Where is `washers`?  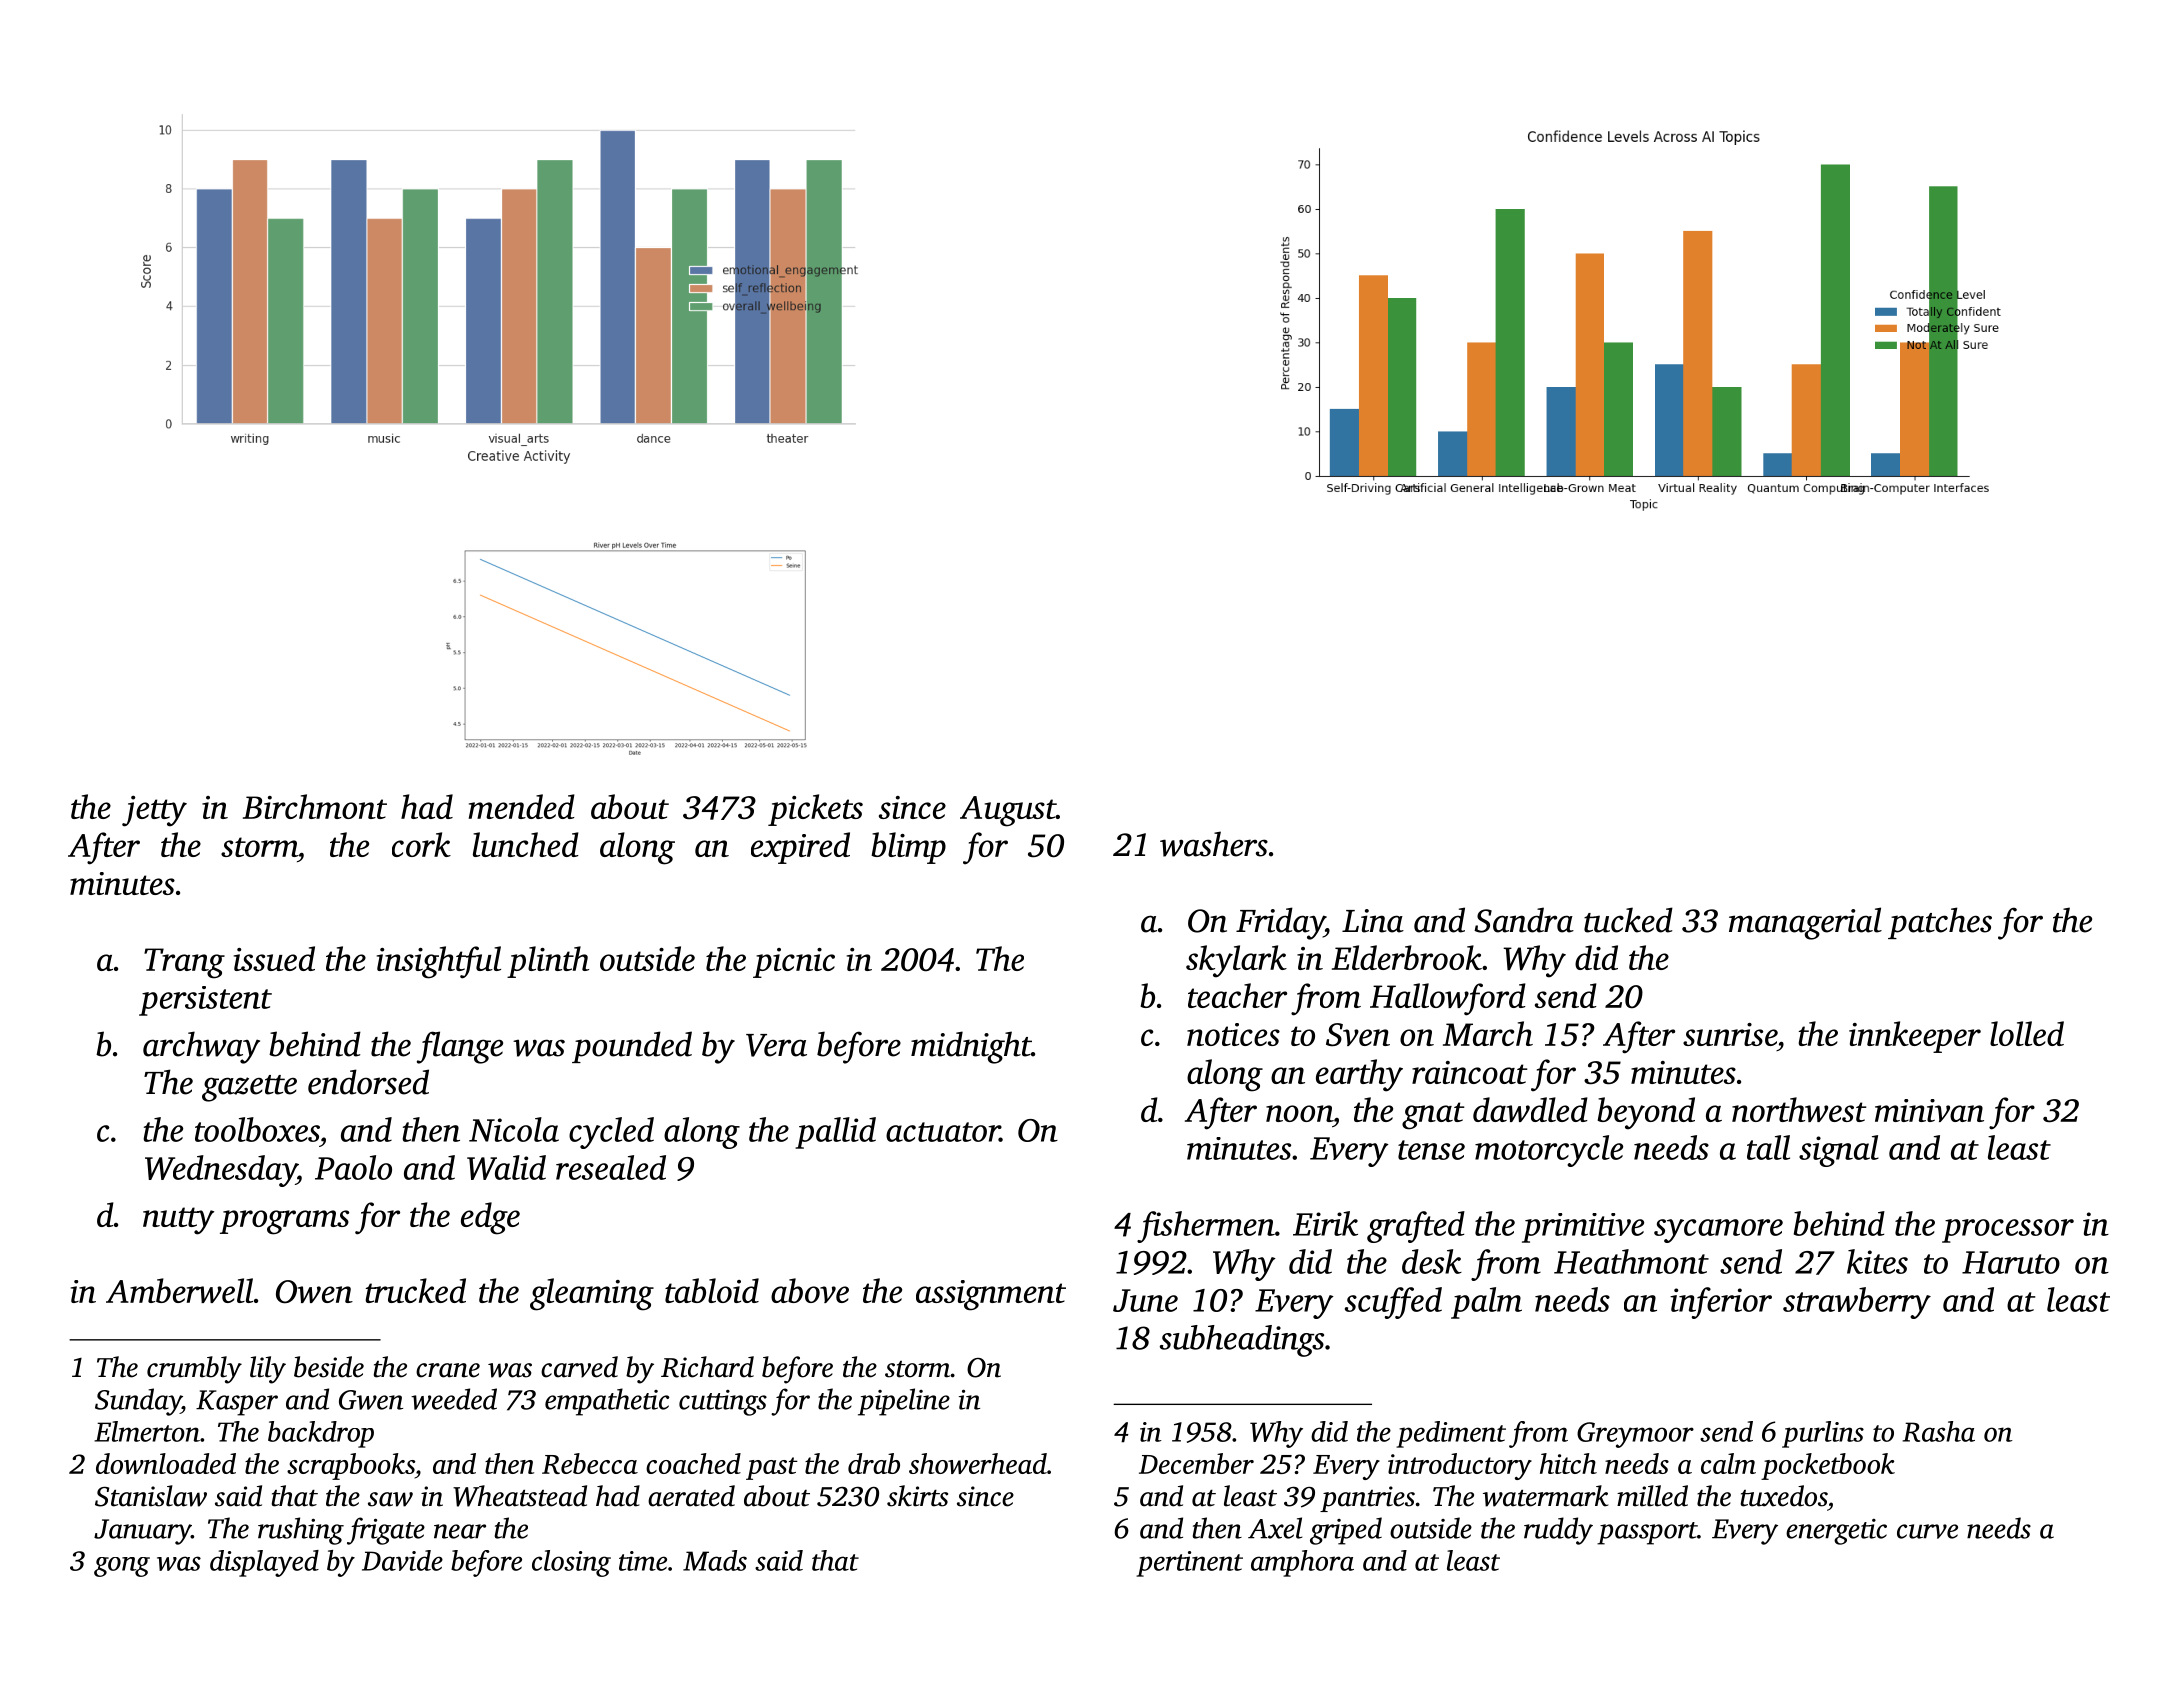
washers is located at coordinates (1214, 844).
